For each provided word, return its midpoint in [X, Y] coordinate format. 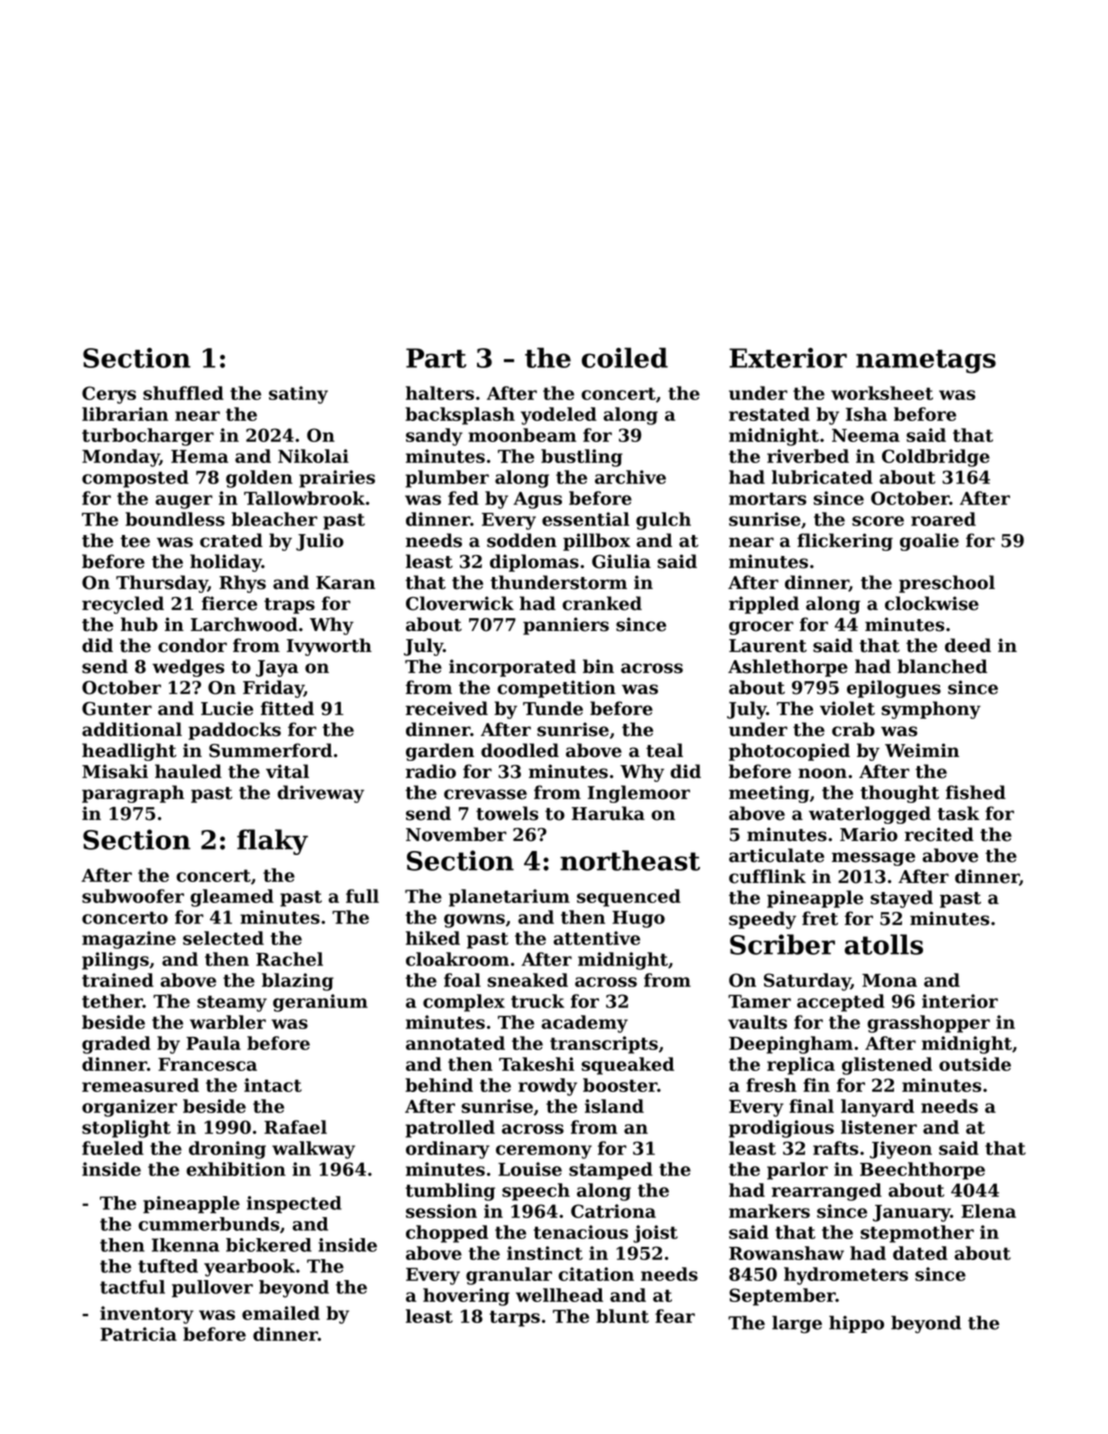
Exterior [788, 358]
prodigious [781, 1129]
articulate [776, 855]
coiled [625, 358]
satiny [298, 395]
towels [507, 813]
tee [135, 541]
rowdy [547, 1087]
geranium [320, 1003]
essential [585, 519]
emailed [281, 1313]
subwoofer [133, 896]
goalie [929, 542]
